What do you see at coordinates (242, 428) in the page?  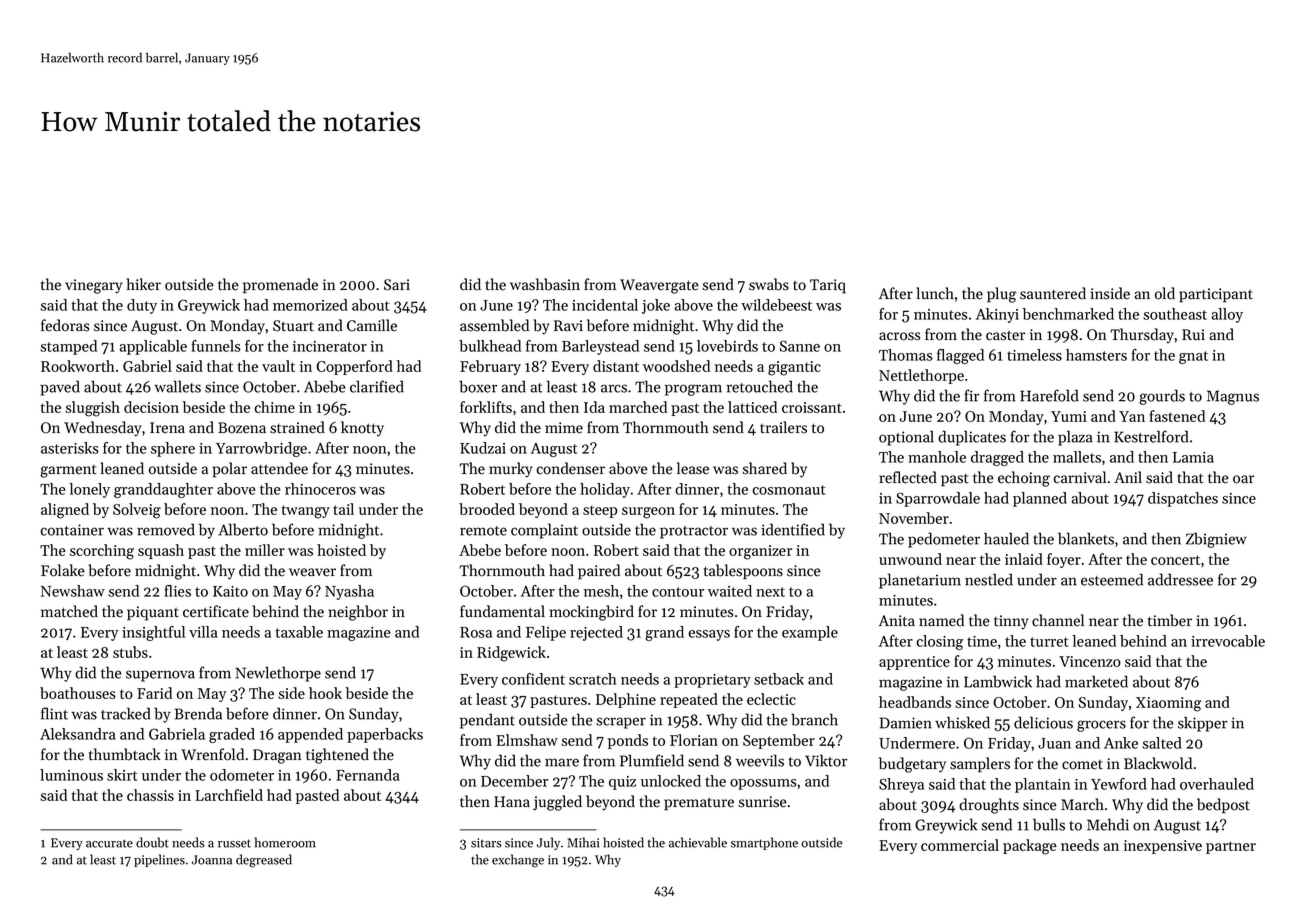 I see `Bozena` at bounding box center [242, 428].
